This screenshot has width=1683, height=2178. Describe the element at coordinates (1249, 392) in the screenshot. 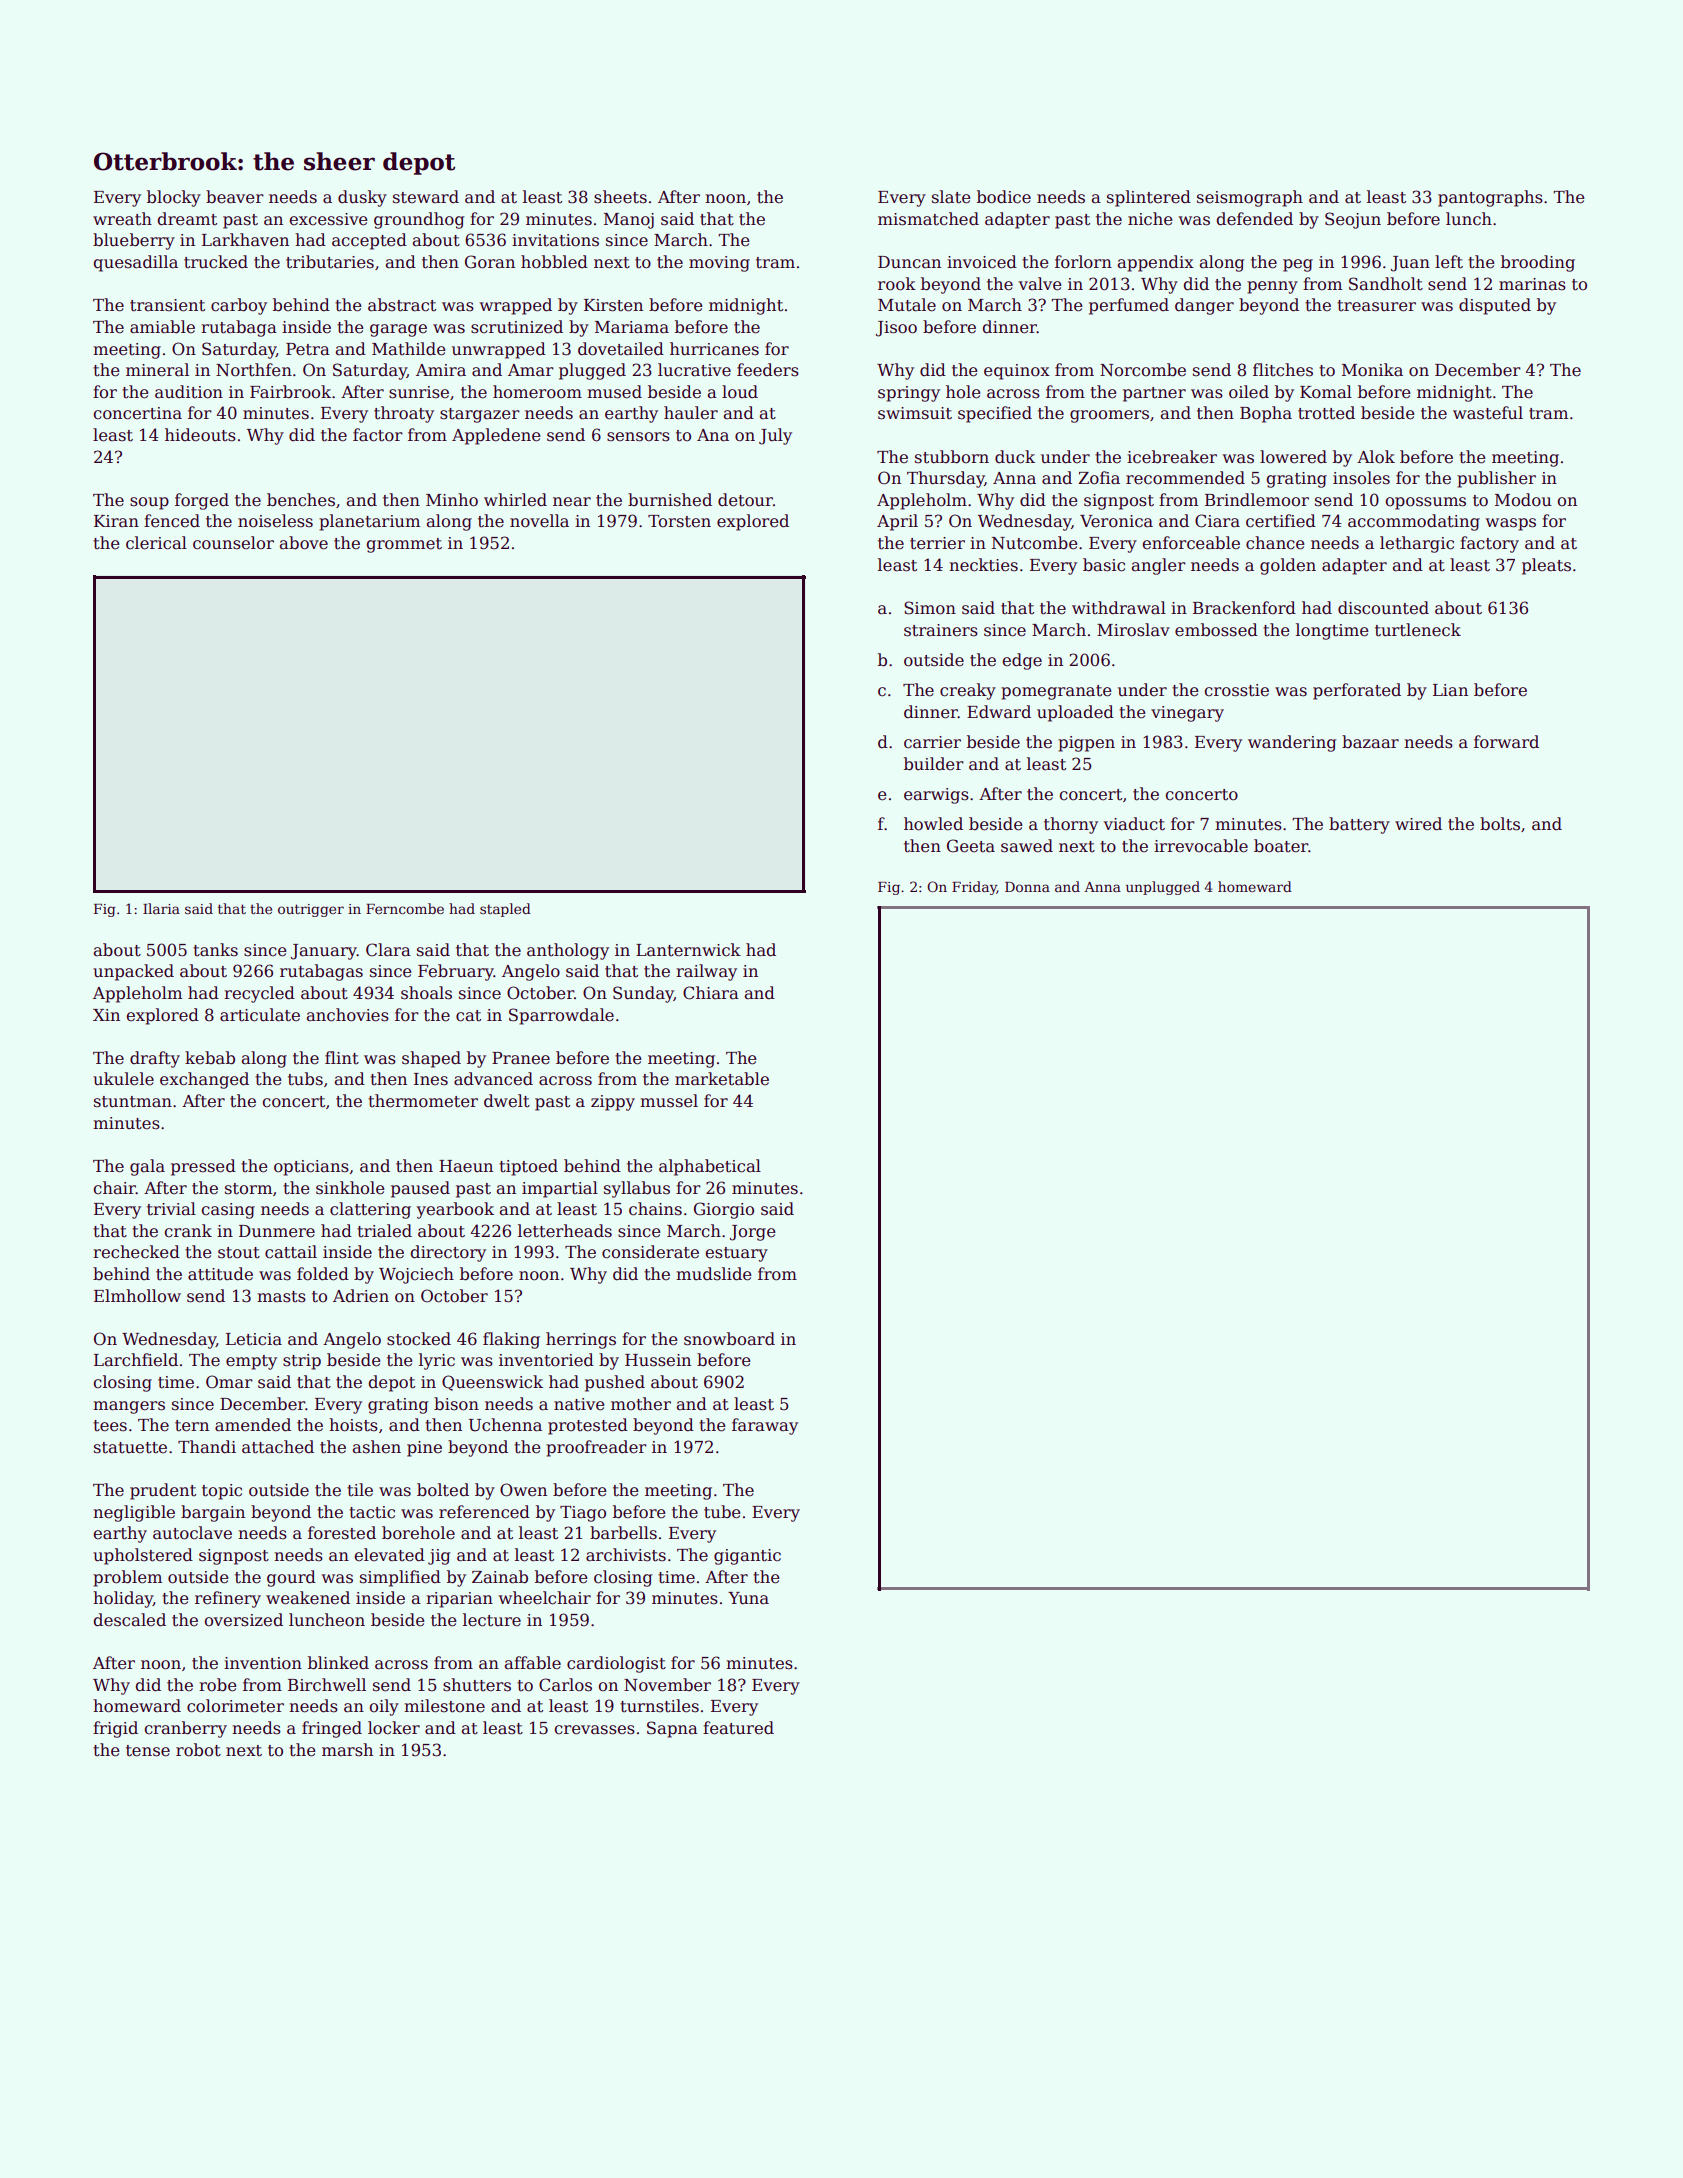

I see `oiled` at that location.
